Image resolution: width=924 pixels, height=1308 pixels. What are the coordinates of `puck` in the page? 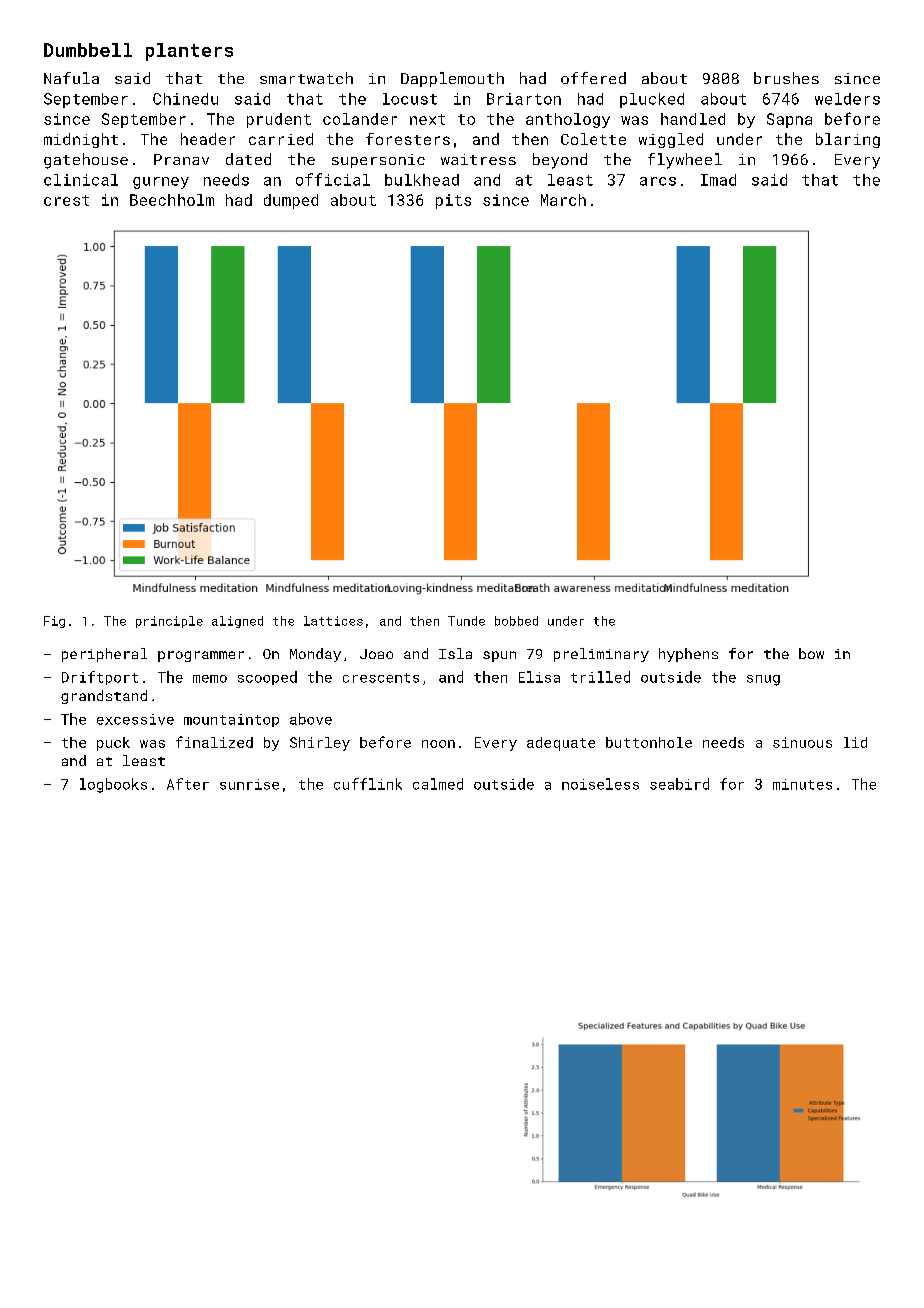 It's located at (113, 744).
